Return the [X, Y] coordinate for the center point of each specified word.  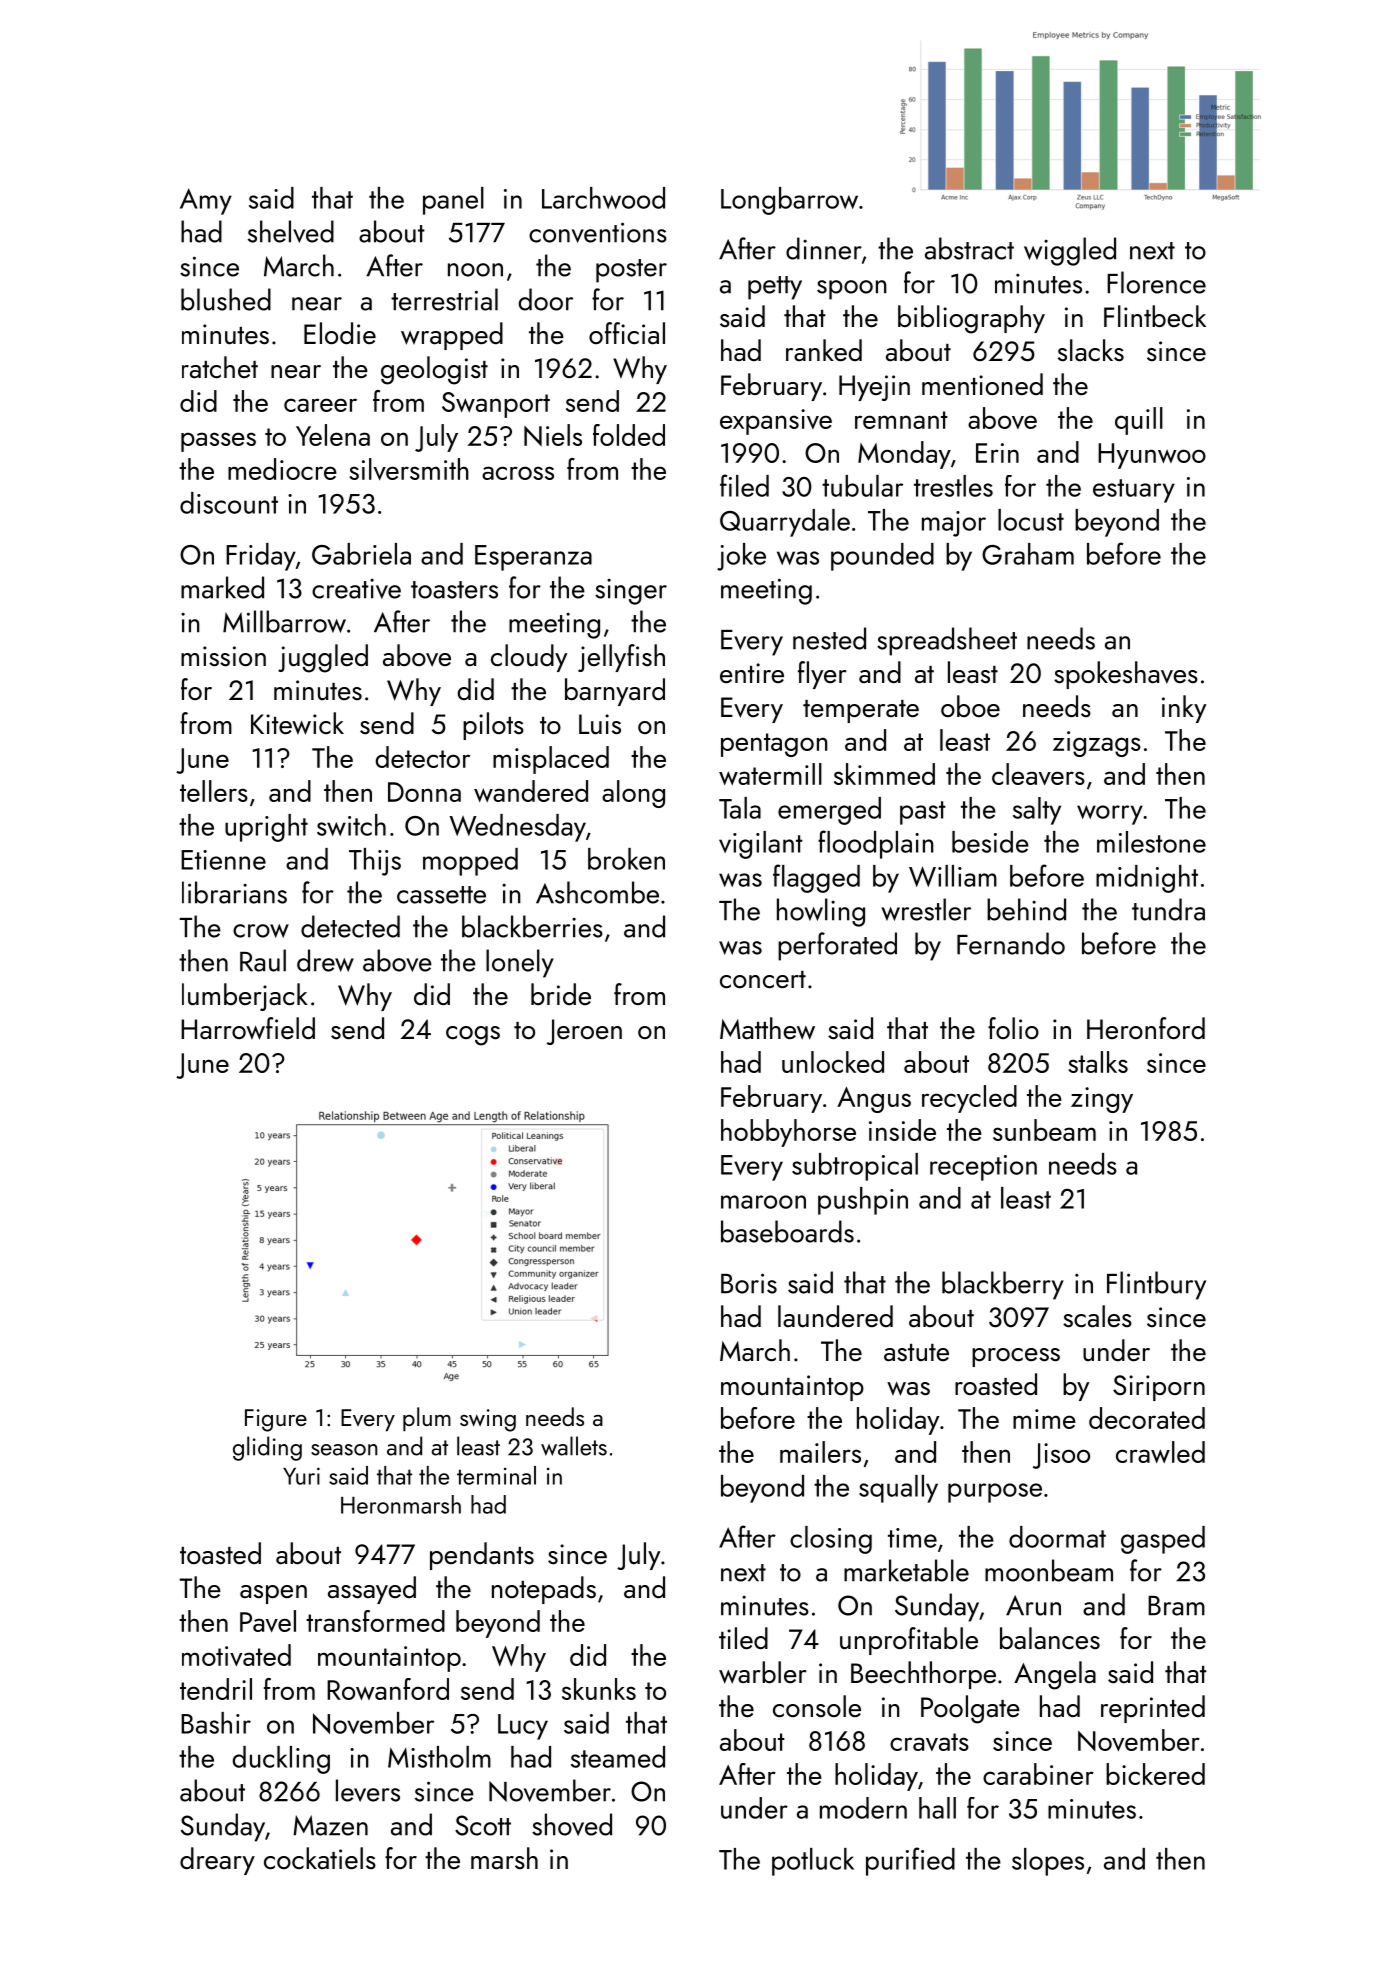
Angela [1055, 1675]
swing [488, 1420]
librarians [234, 892]
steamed [618, 1757]
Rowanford [388, 1689]
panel [453, 201]
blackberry [1003, 1285]
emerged [829, 811]
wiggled [1070, 251]
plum [427, 1419]
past [923, 813]
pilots [493, 726]
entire [752, 673]
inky [1184, 709]
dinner [824, 248]
